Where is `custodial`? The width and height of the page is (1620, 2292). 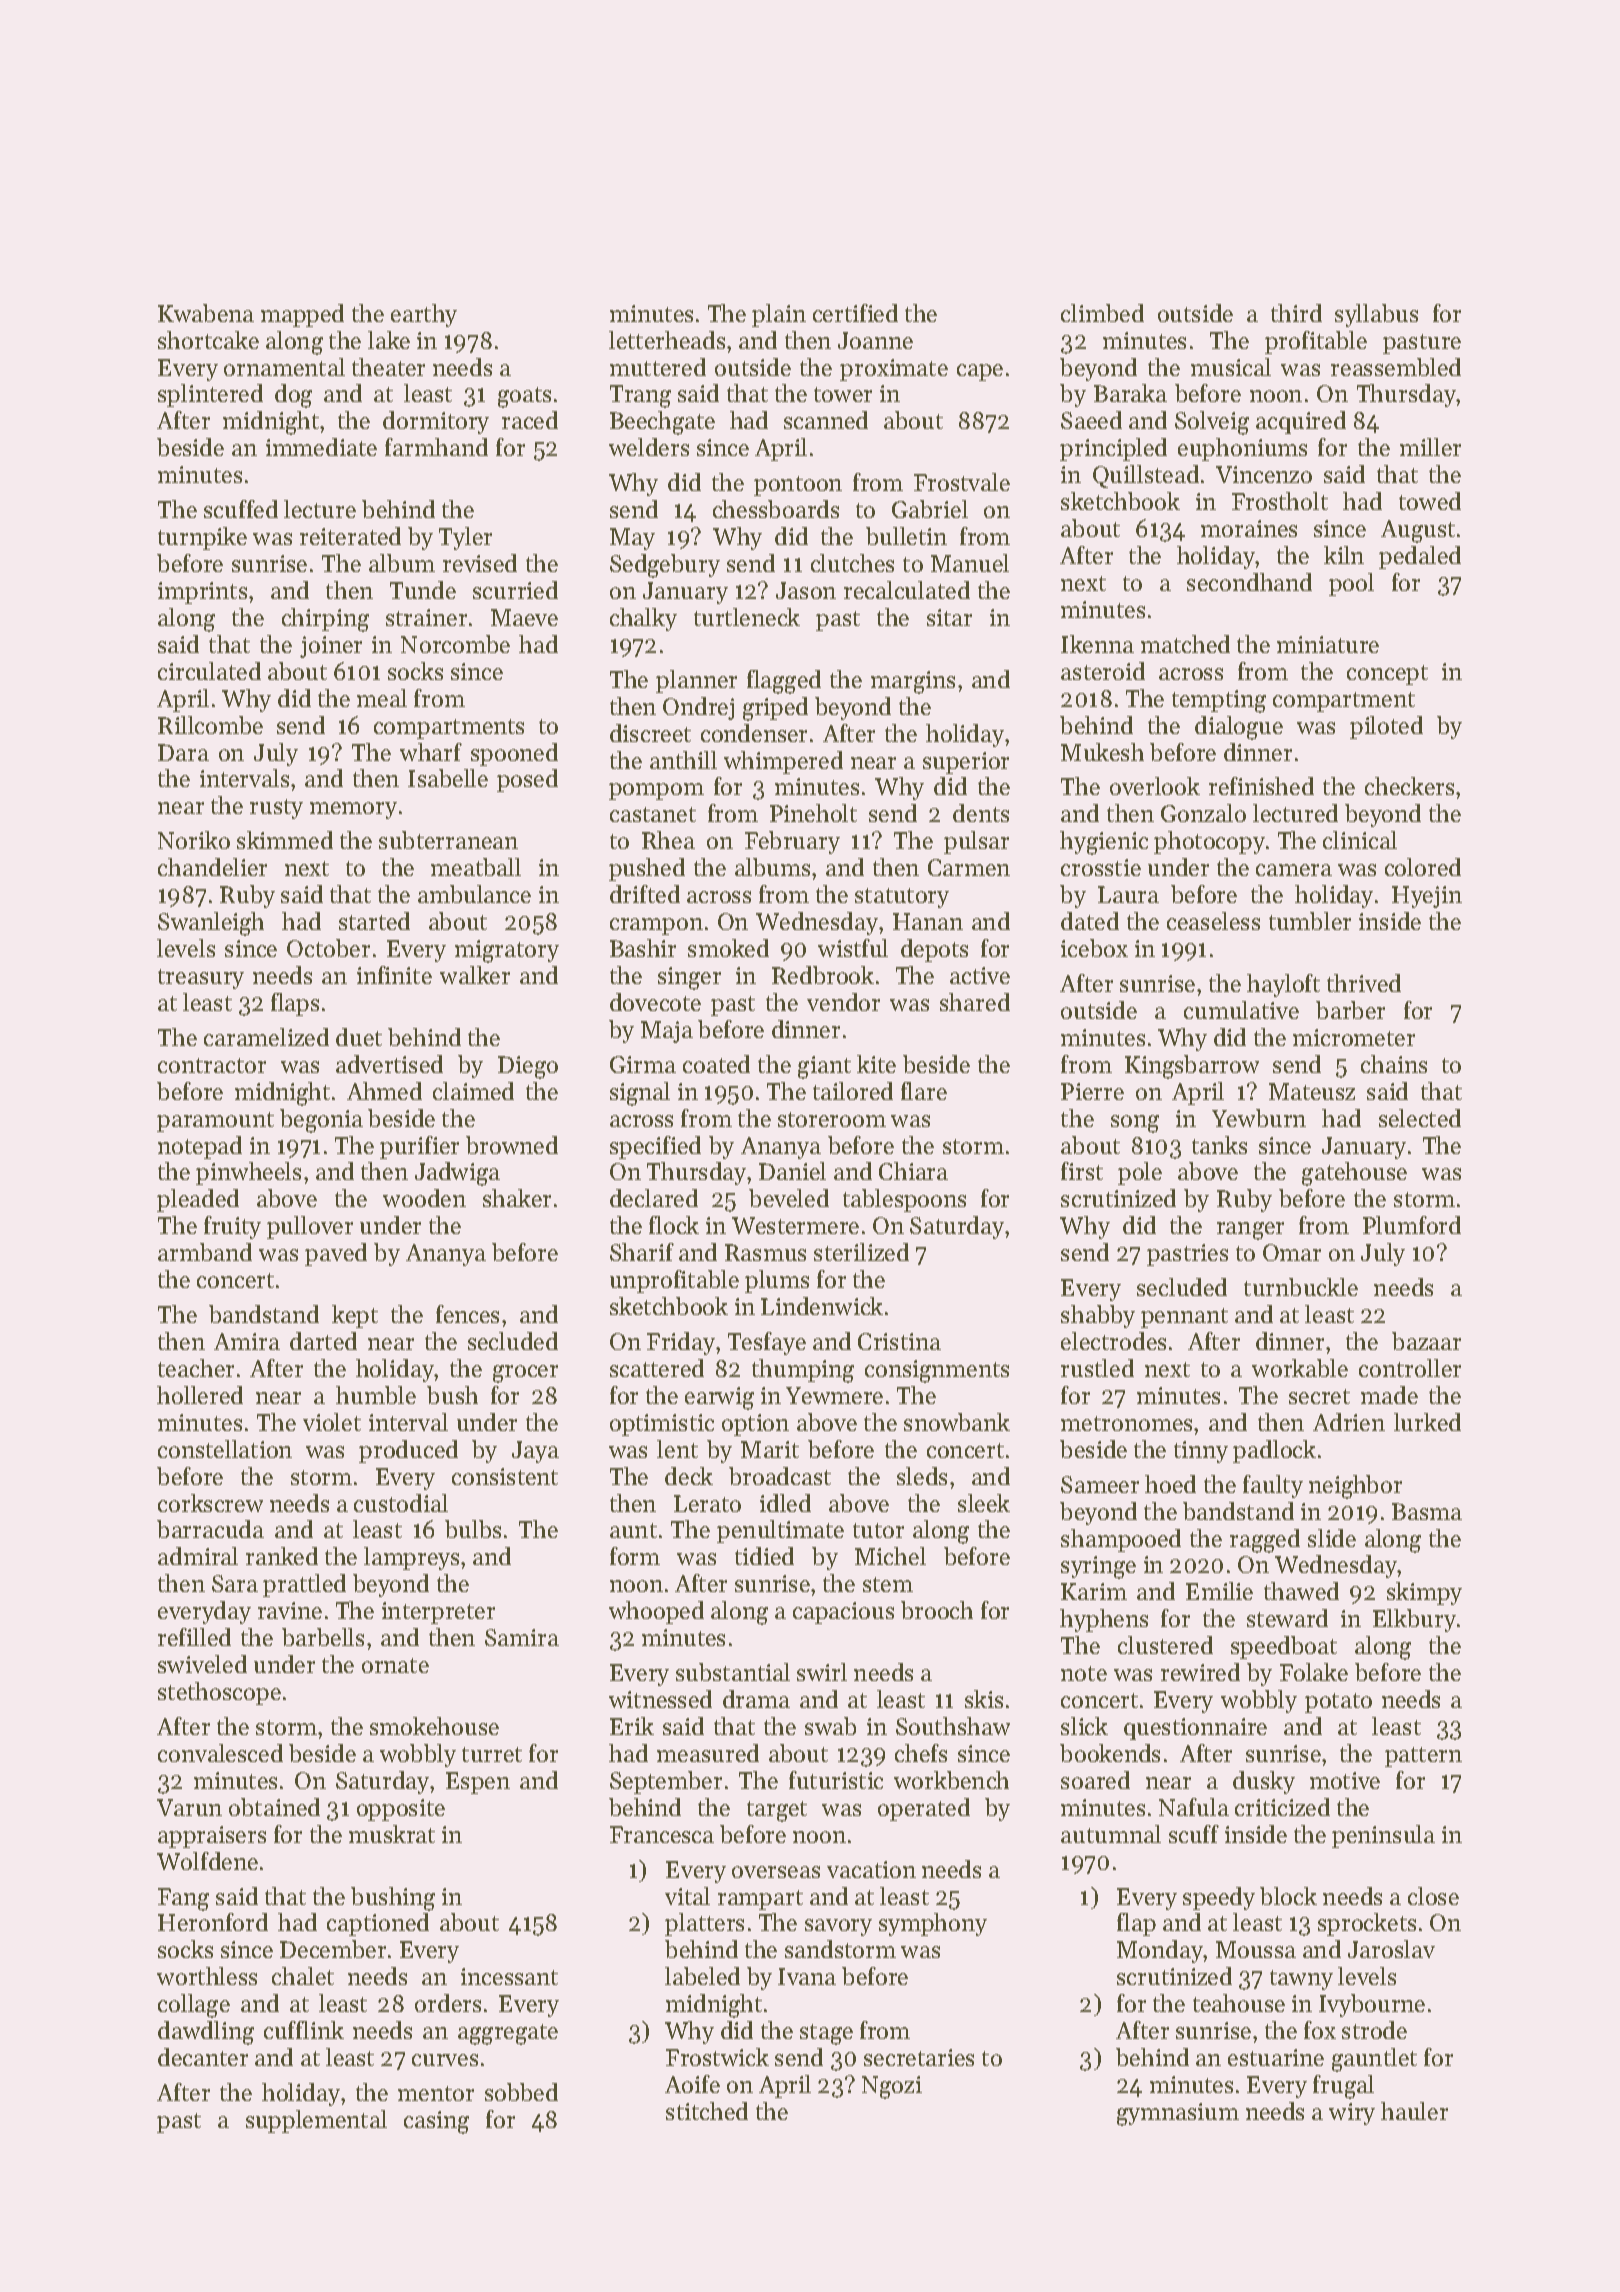
custodial is located at coordinates (401, 1503).
